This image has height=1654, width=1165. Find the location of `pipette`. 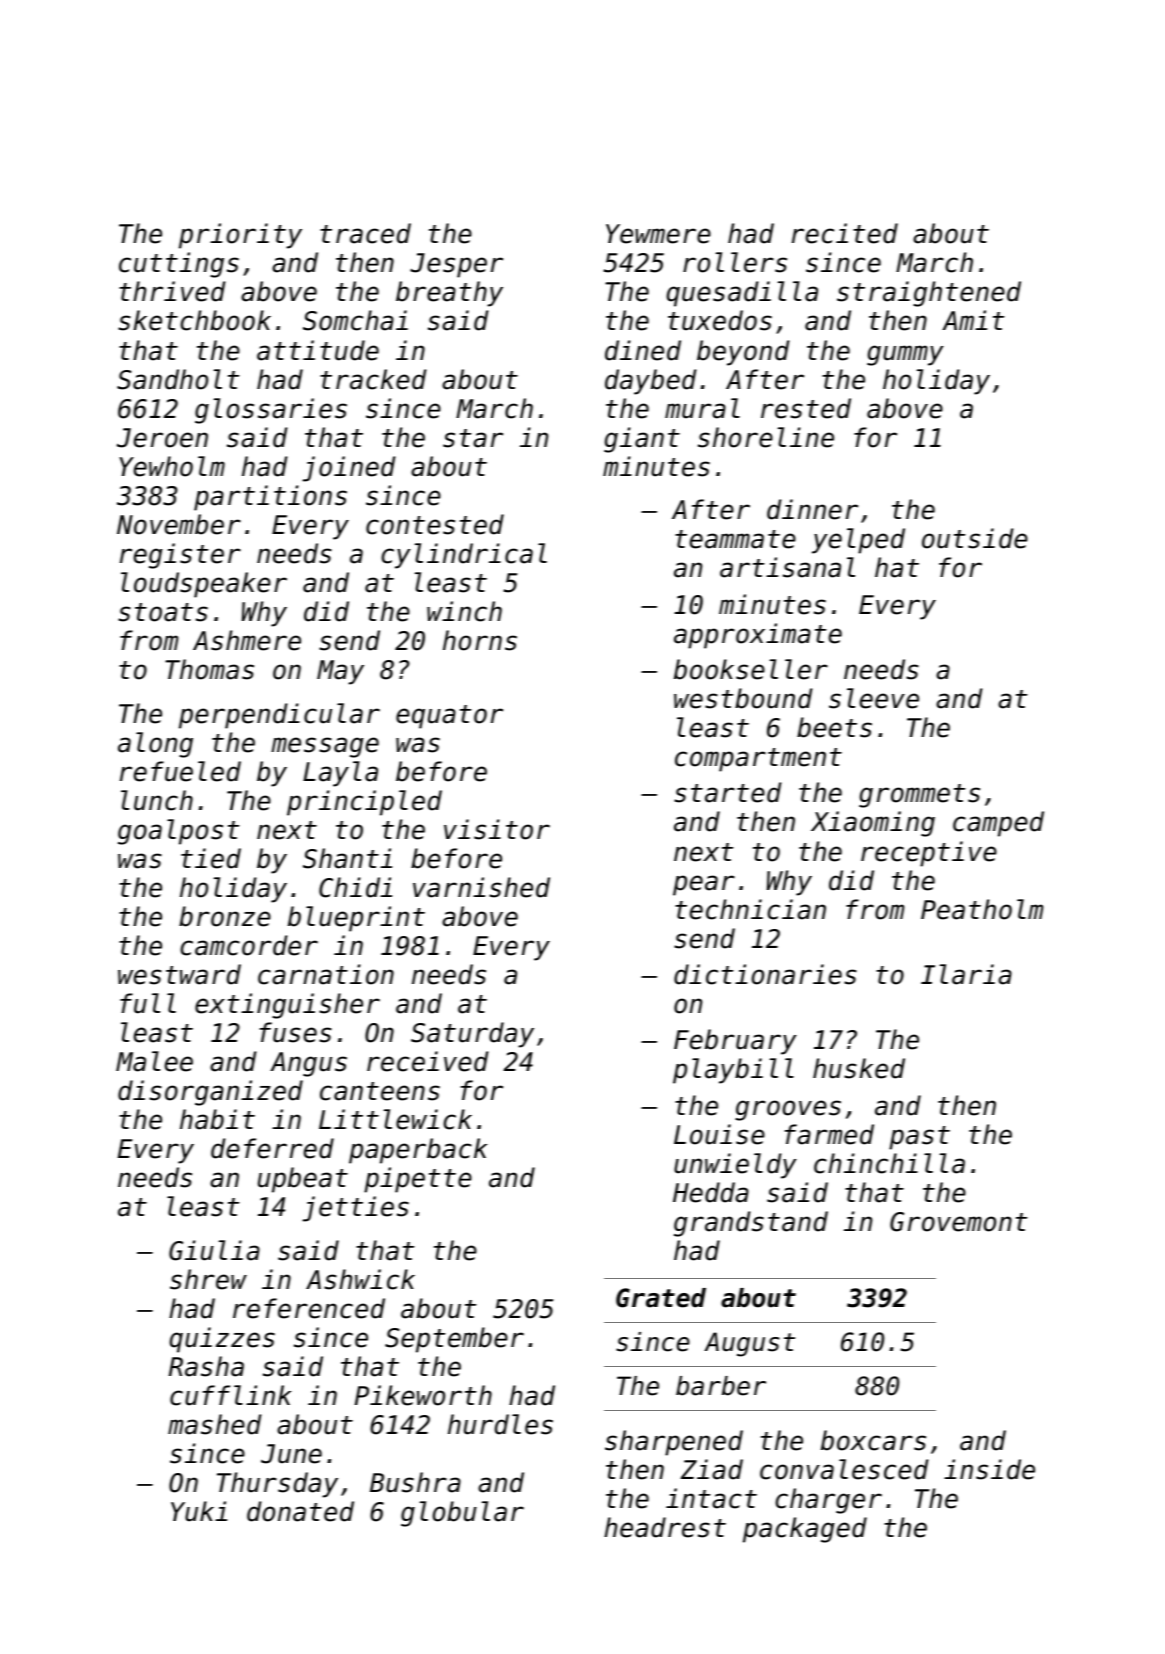

pipette is located at coordinates (418, 1180).
